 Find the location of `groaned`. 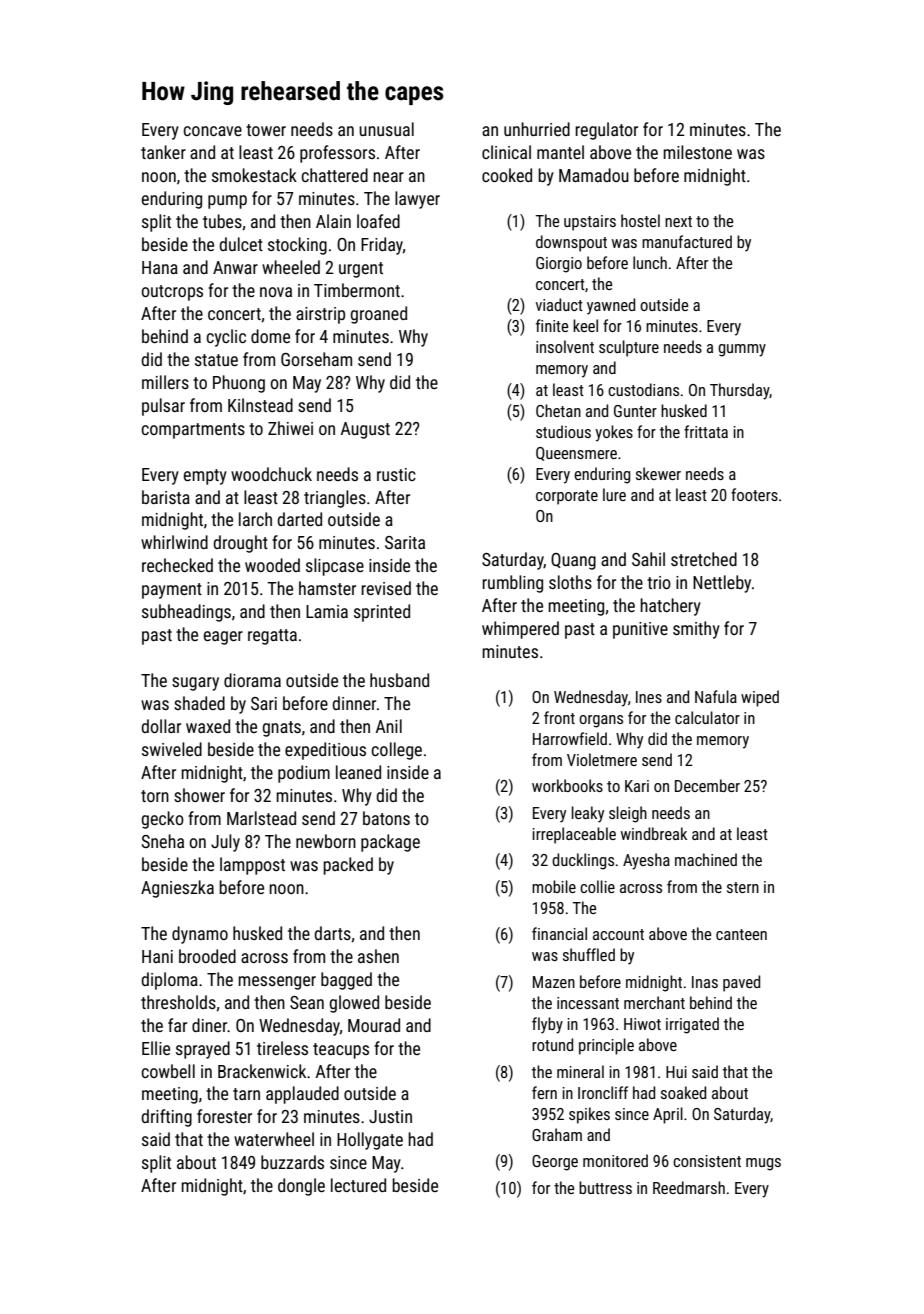

groaned is located at coordinates (379, 315).
